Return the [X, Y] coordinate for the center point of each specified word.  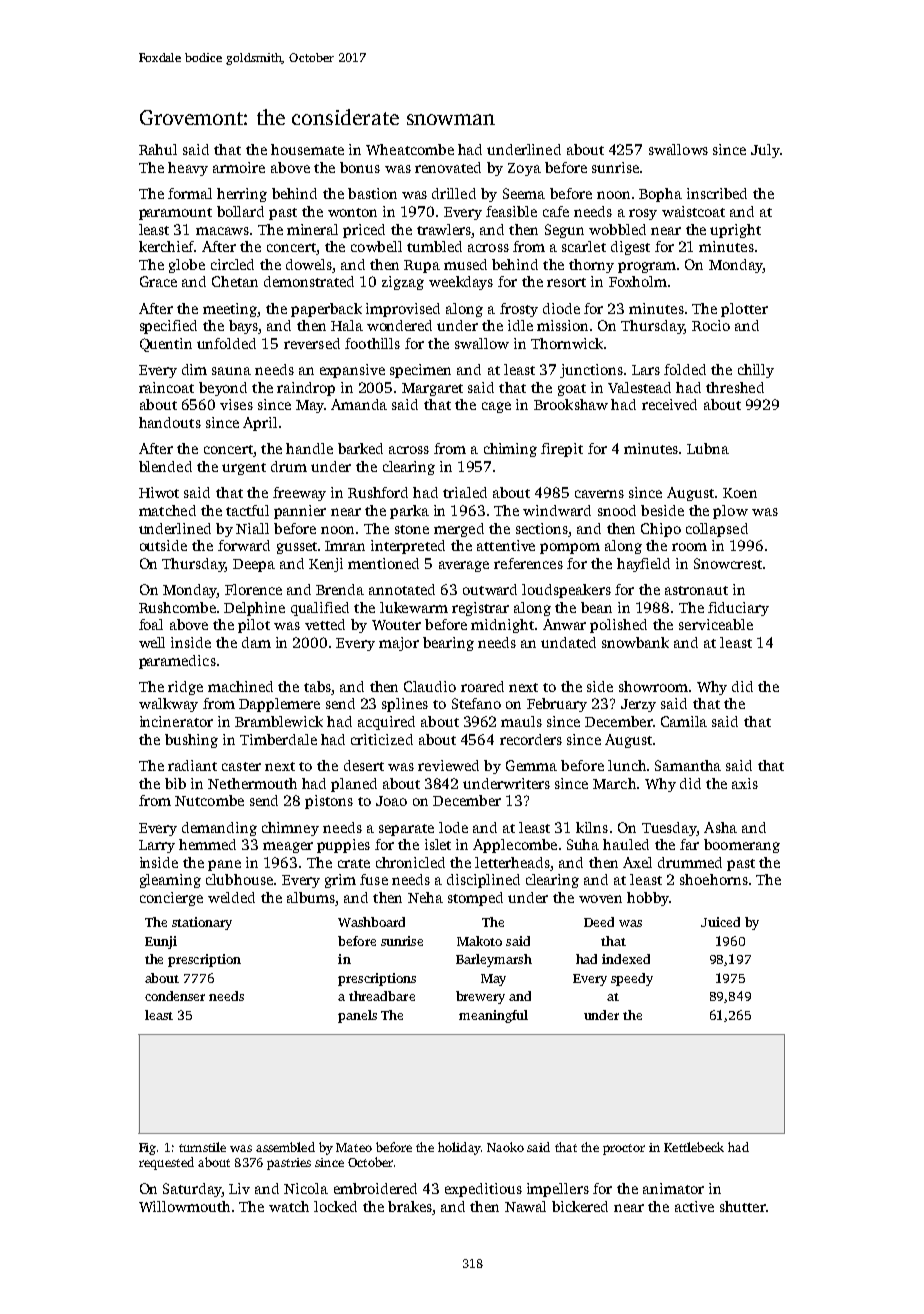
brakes [410, 1206]
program [647, 267]
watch [289, 1206]
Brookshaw [571, 404]
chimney [290, 829]
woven [600, 899]
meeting [230, 310]
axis [745, 783]
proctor [624, 1149]
